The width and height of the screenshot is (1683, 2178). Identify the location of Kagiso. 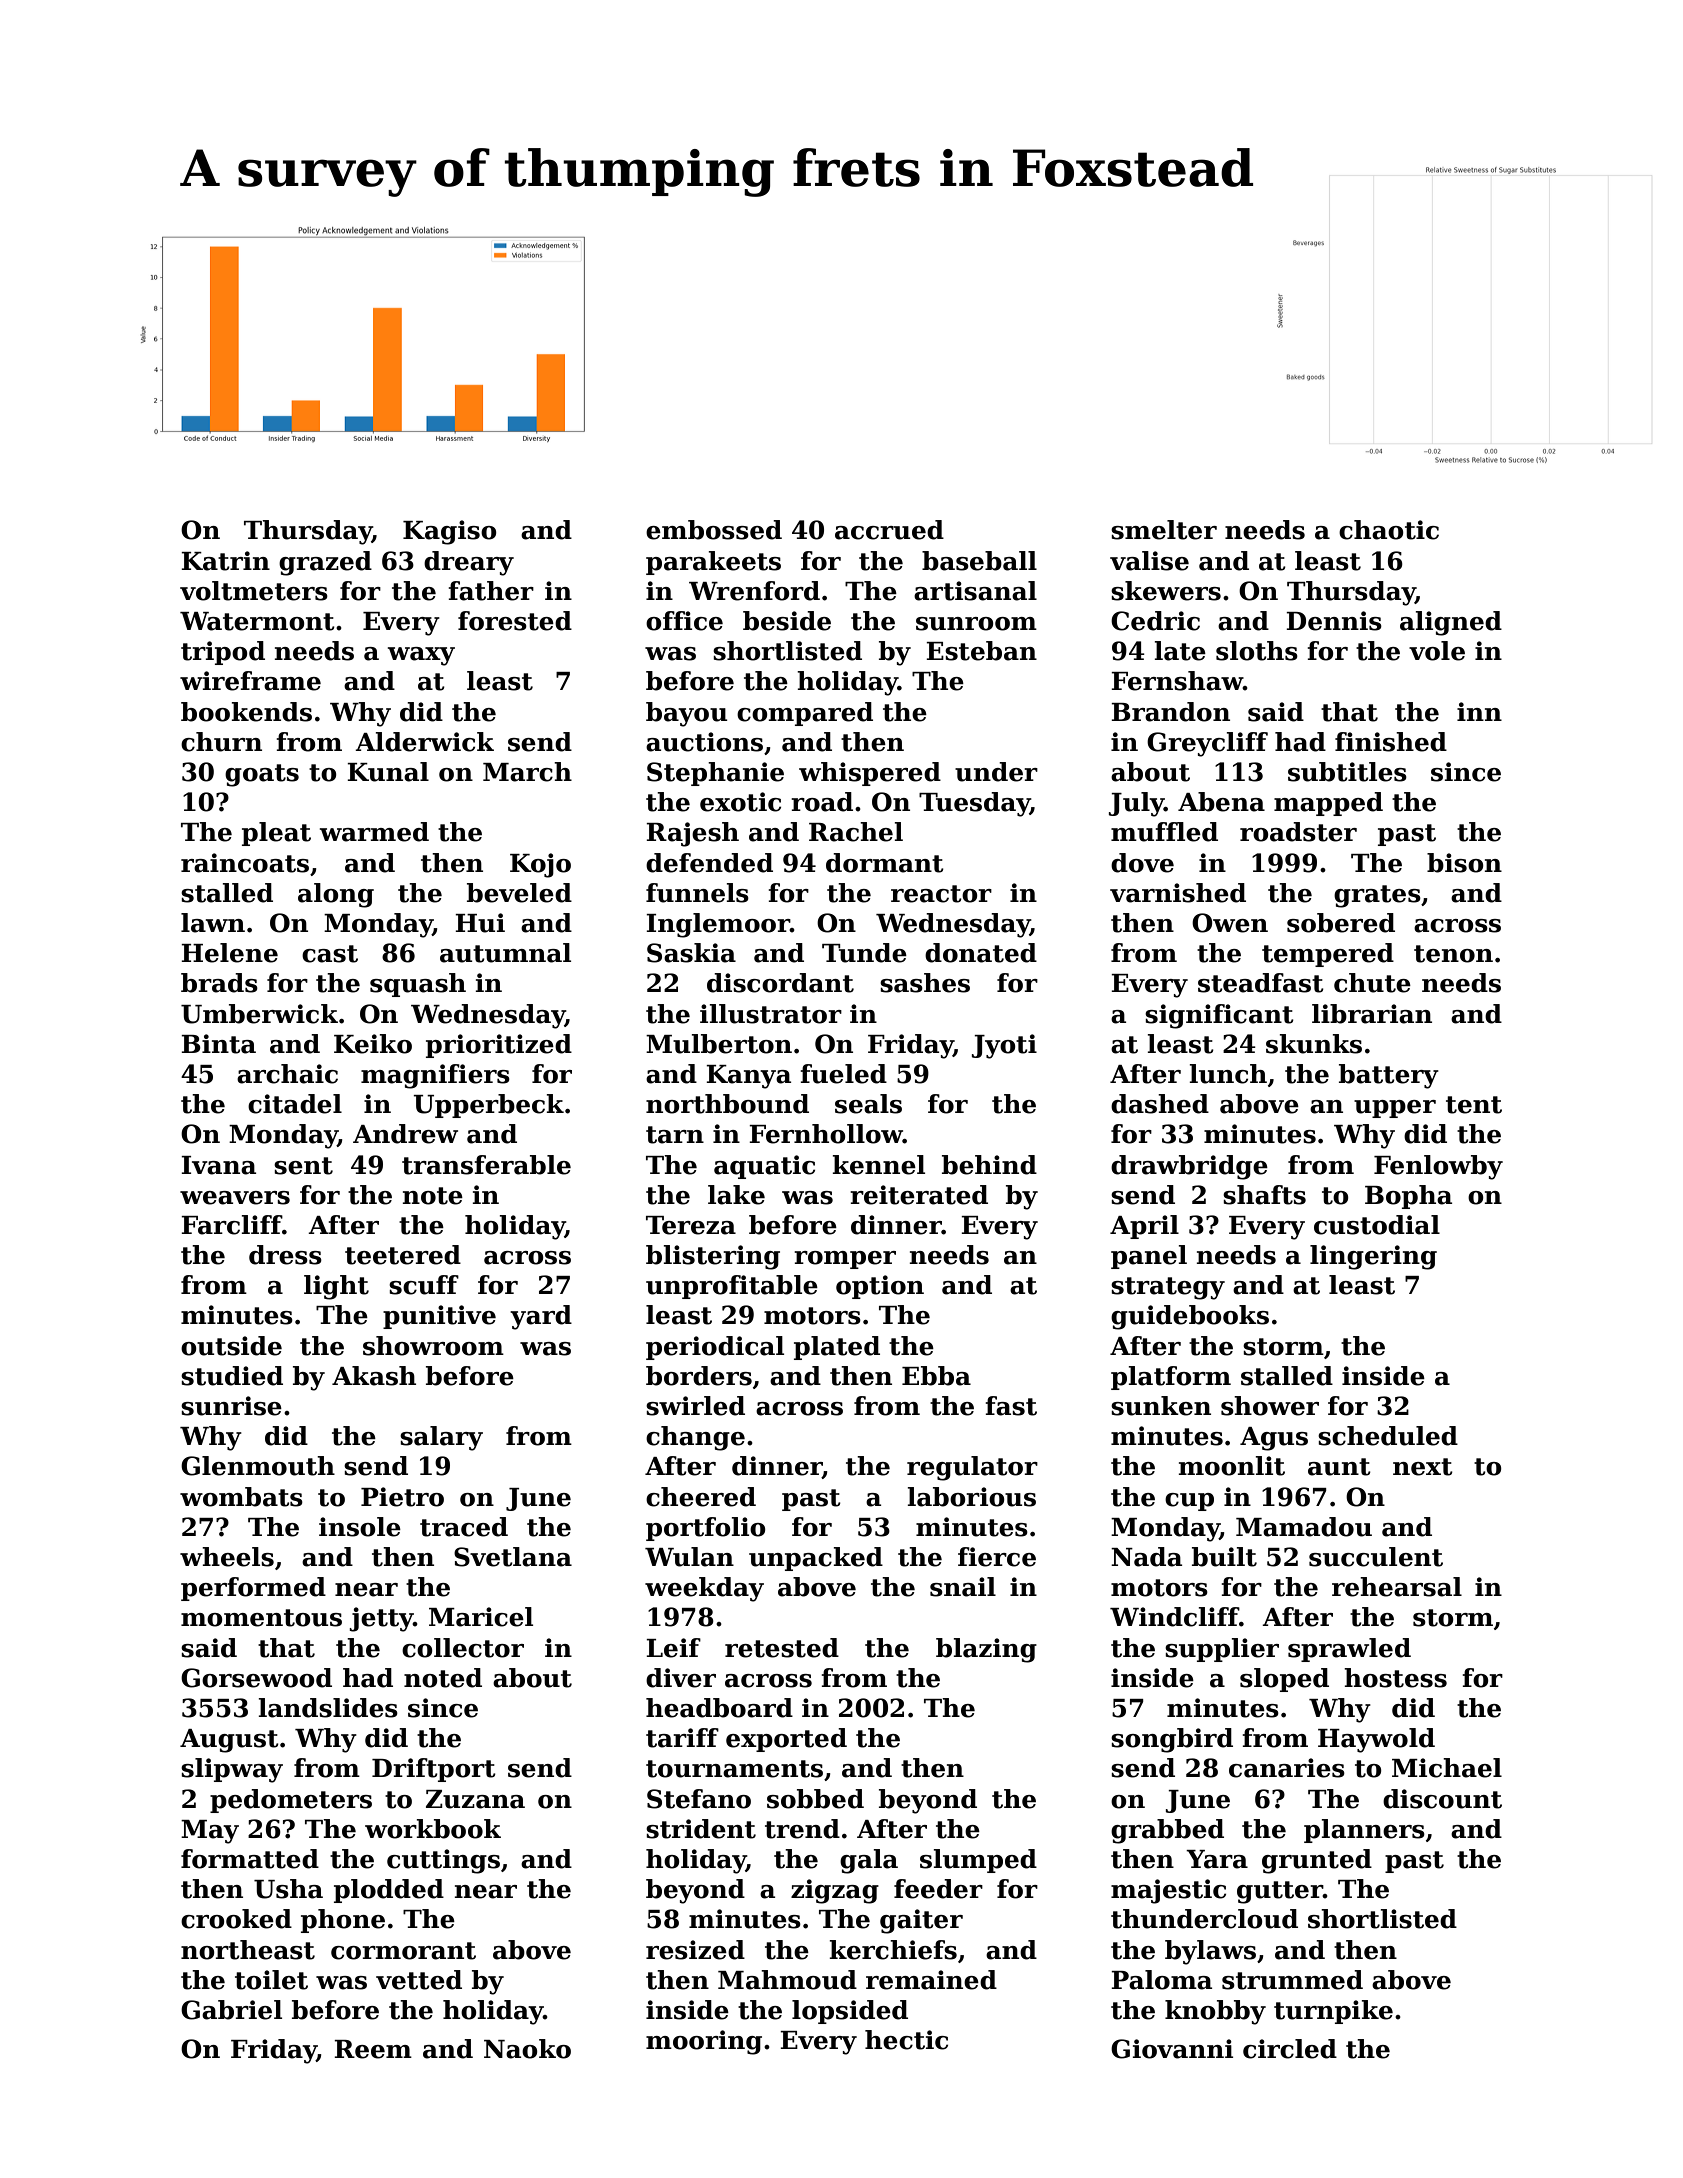
(450, 532).
